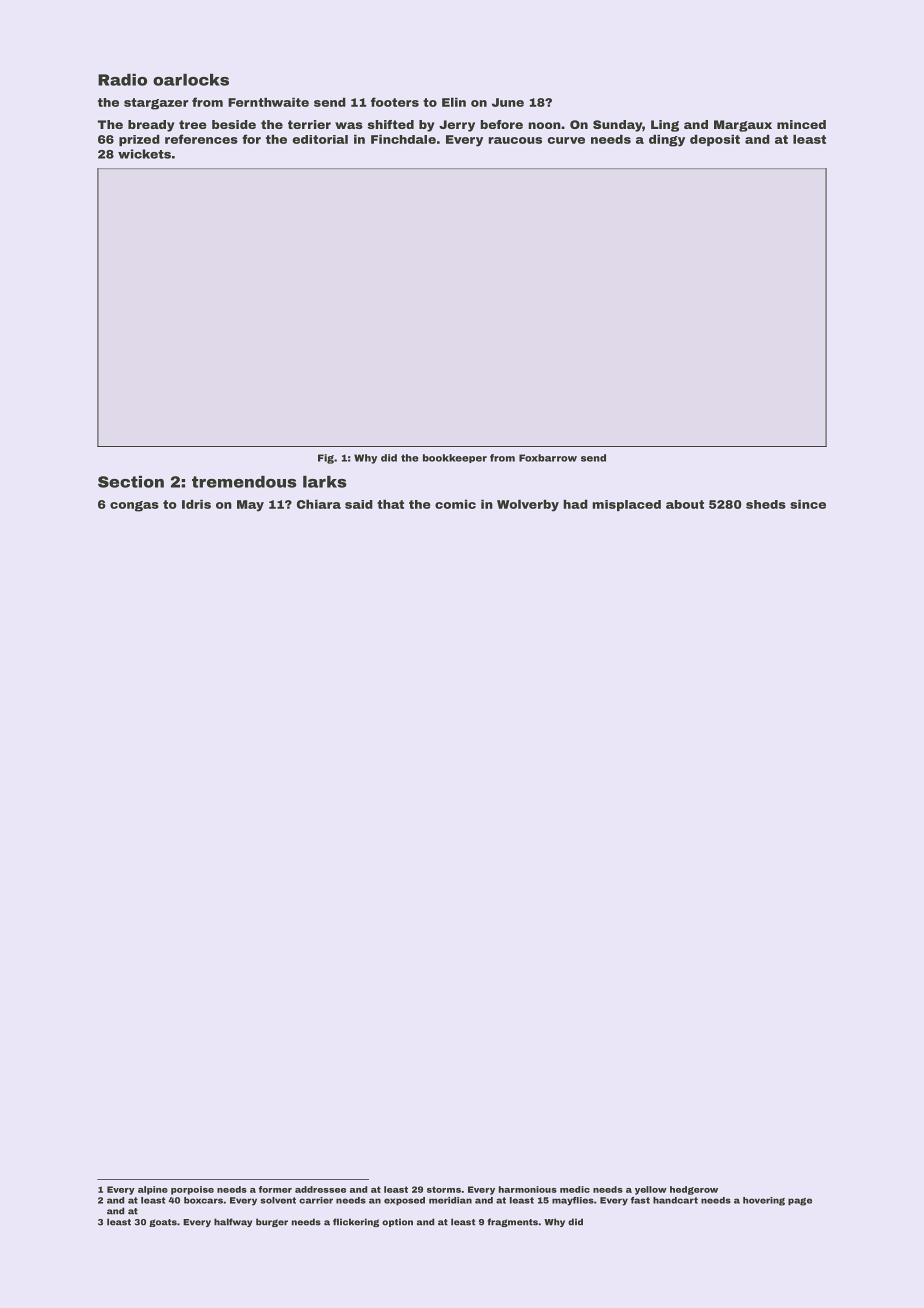 This document has width=924, height=1308. Describe the element at coordinates (694, 1190) in the document. I see `hedgerow` at that location.
